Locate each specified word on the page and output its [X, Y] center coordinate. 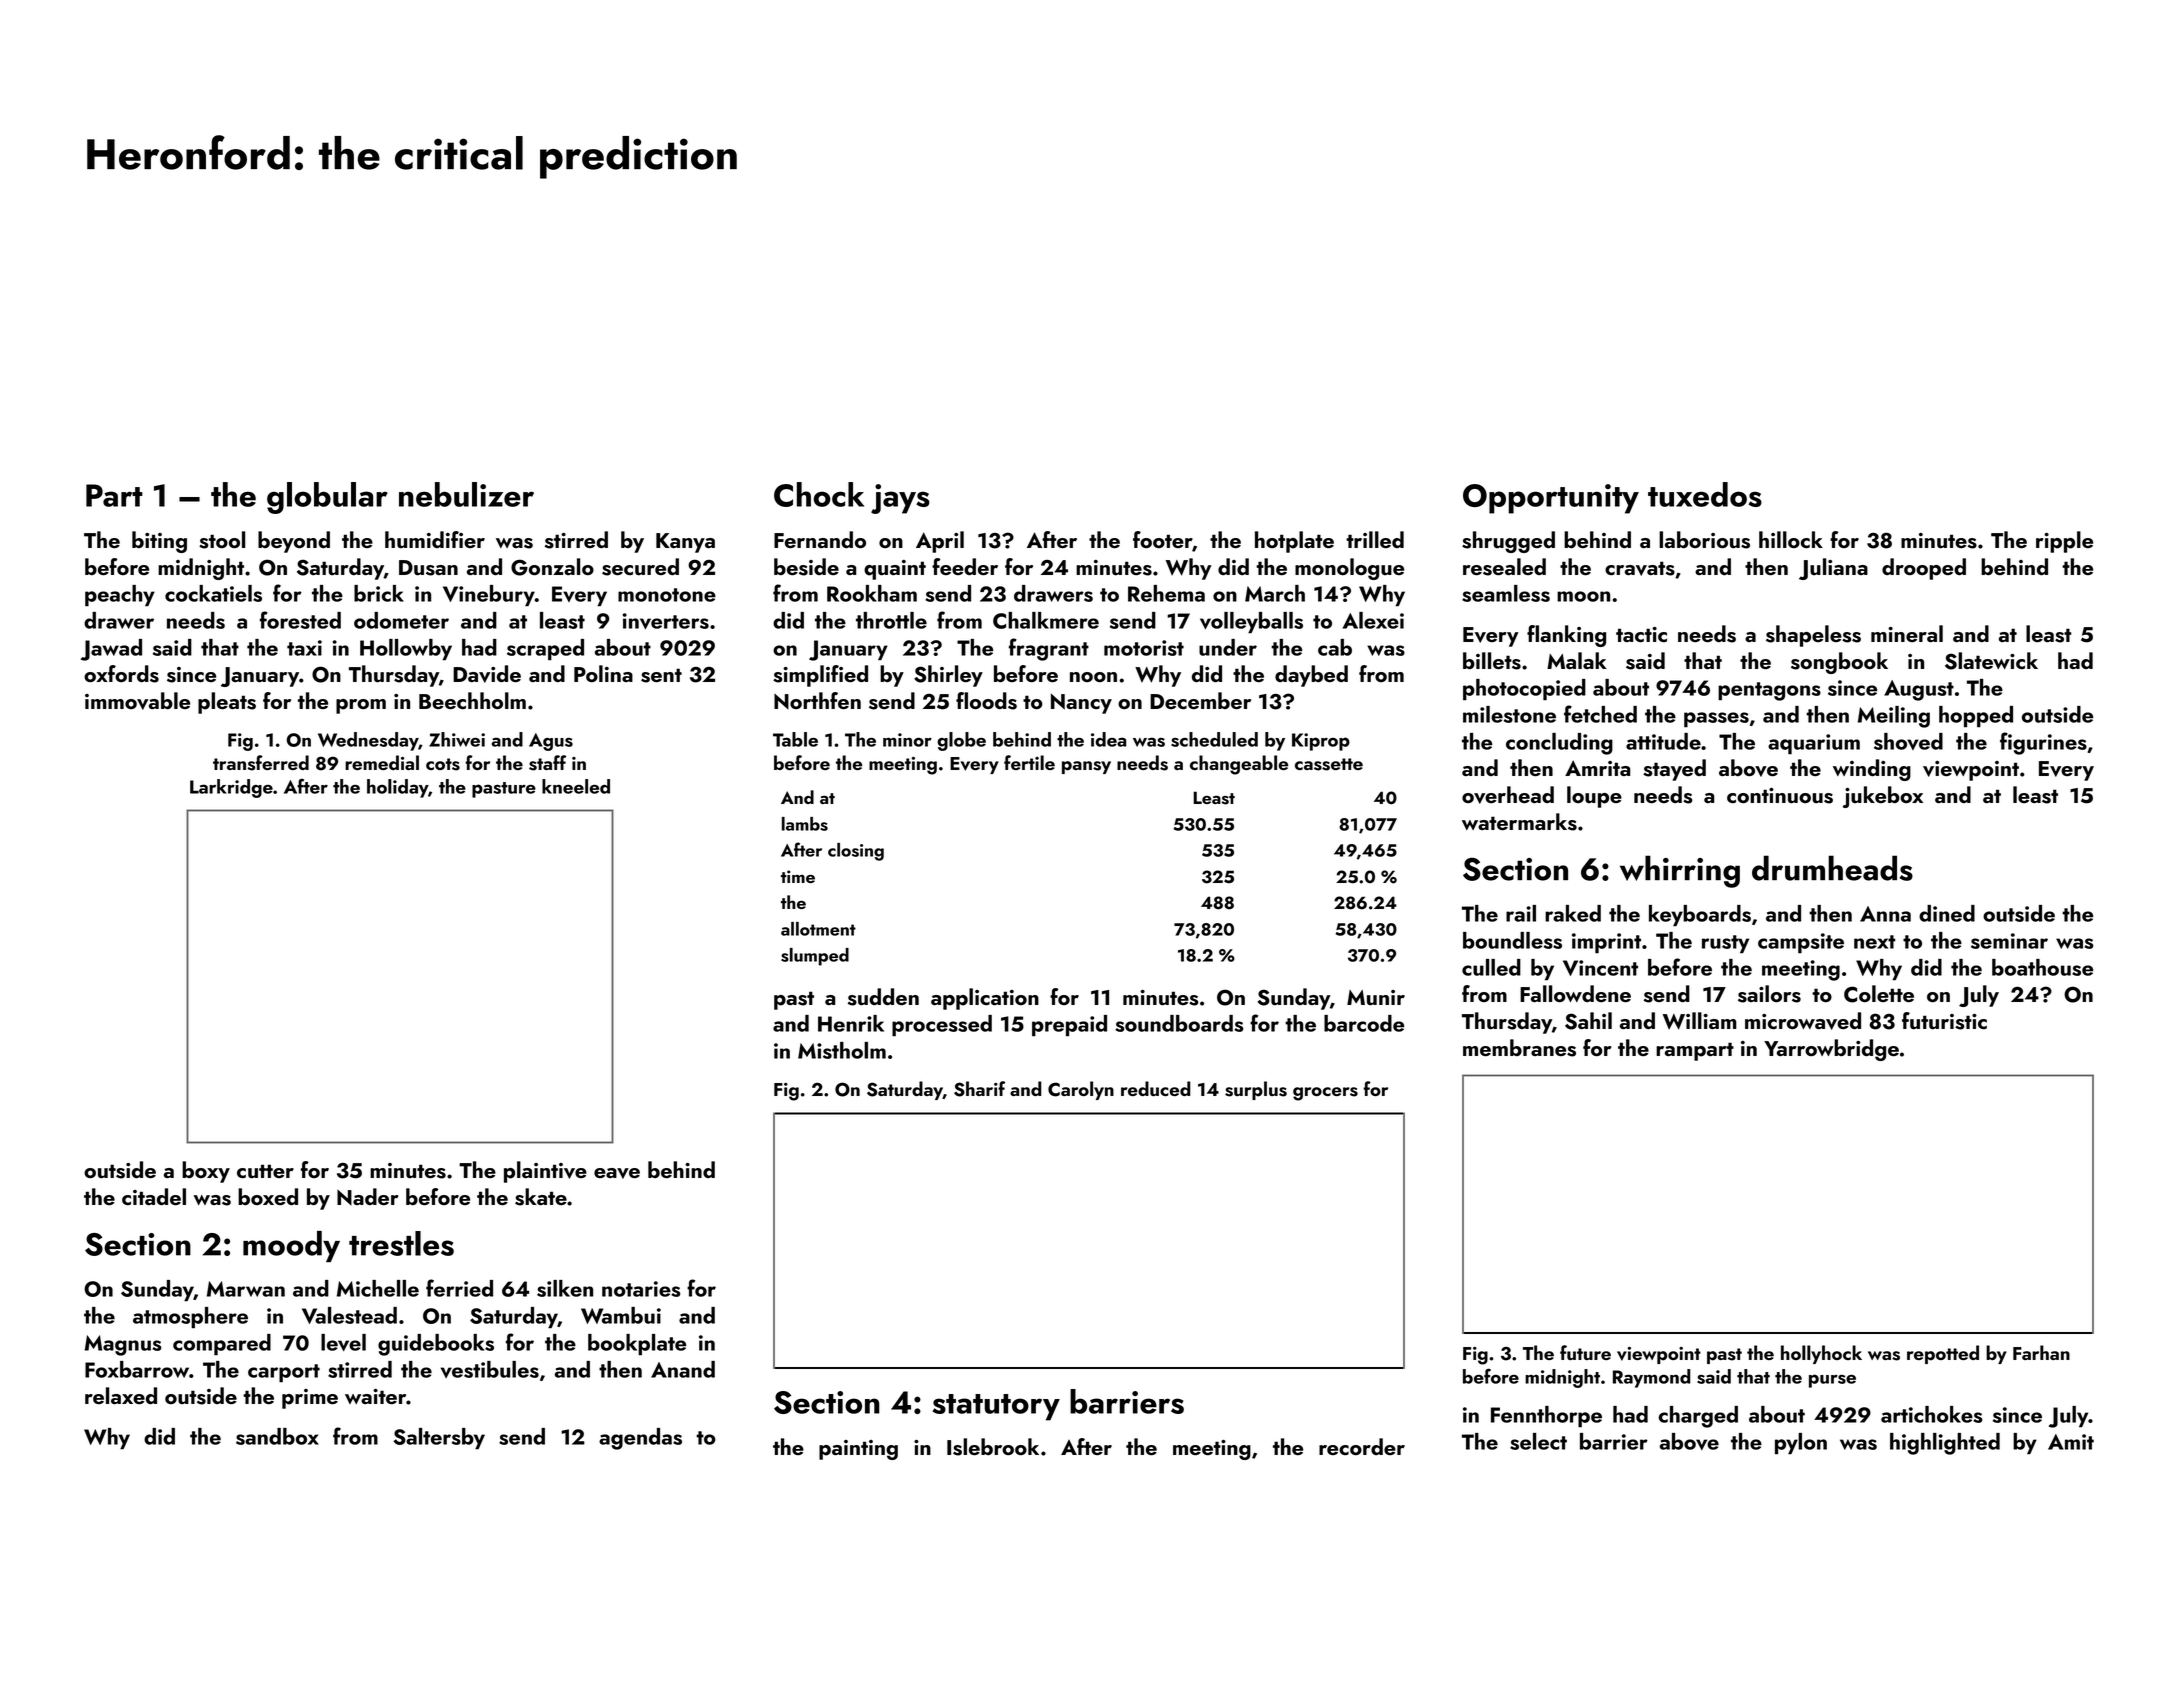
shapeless [1813, 636]
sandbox [277, 1436]
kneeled [576, 786]
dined [1947, 913]
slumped [815, 957]
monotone [667, 595]
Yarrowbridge [1831, 1050]
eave [617, 1173]
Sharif [979, 1089]
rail [1521, 913]
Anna [1885, 914]
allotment [818, 929]
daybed [1311, 676]
